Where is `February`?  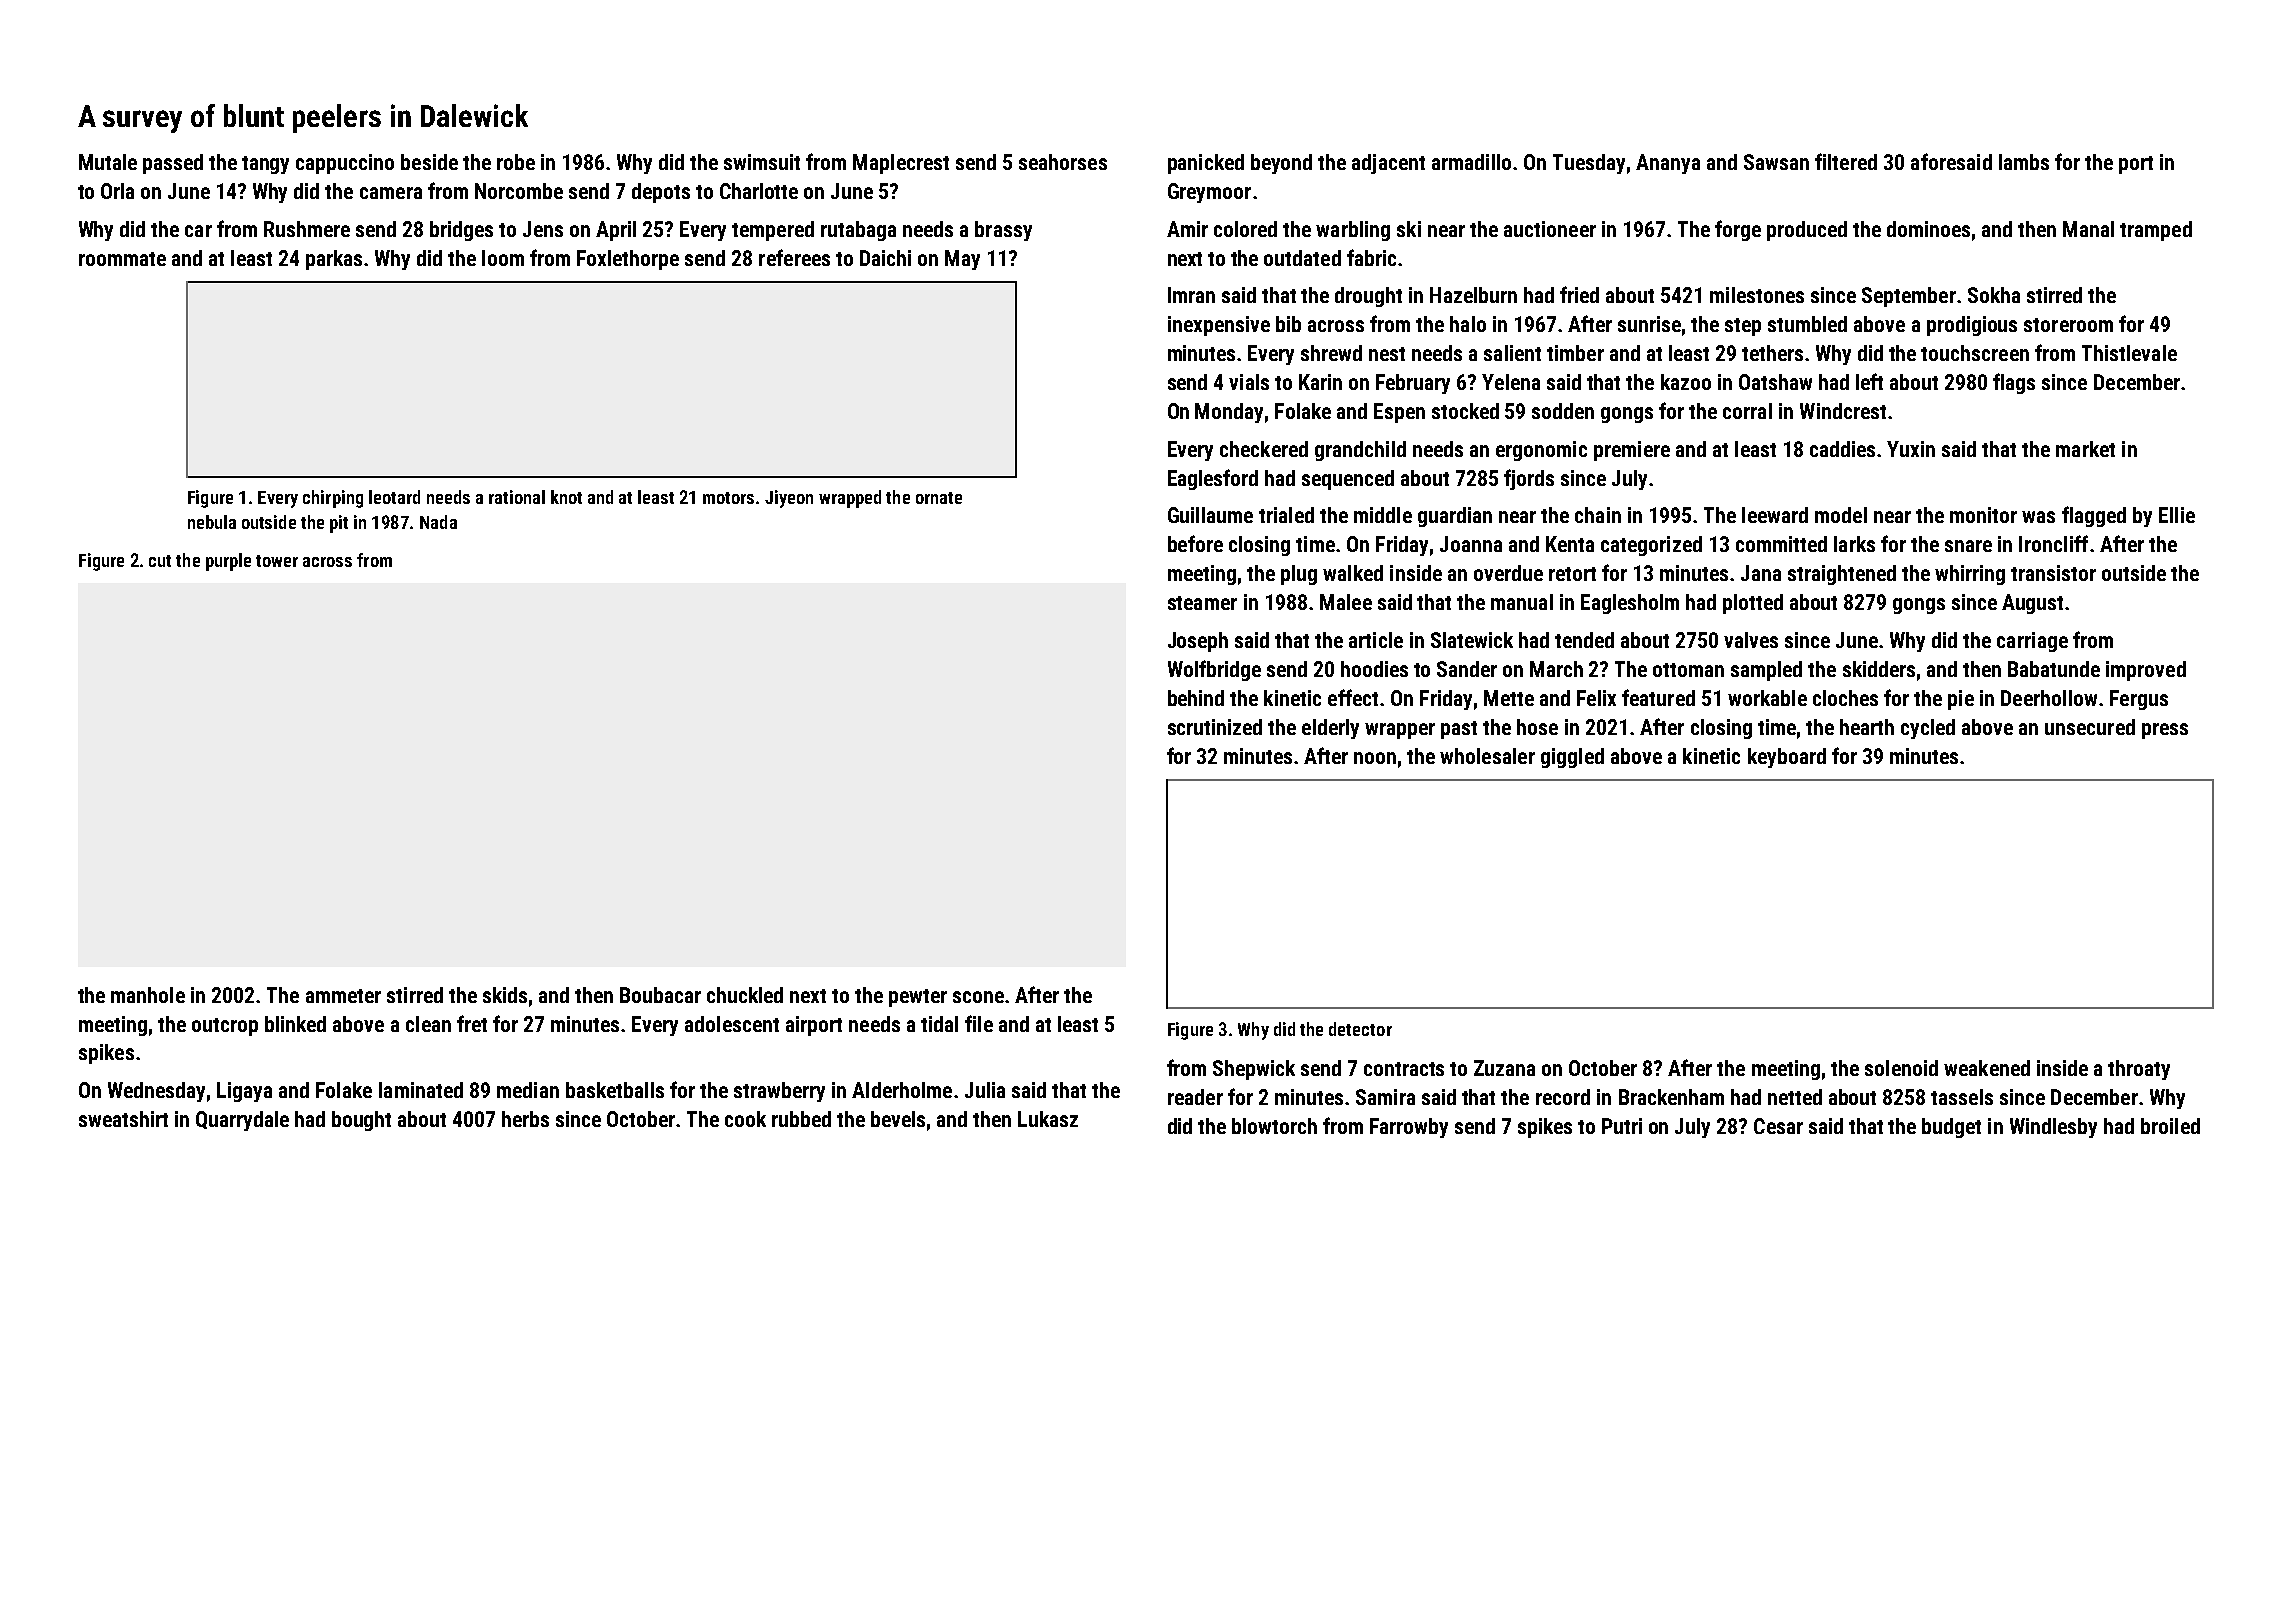 February is located at coordinates (1413, 384).
